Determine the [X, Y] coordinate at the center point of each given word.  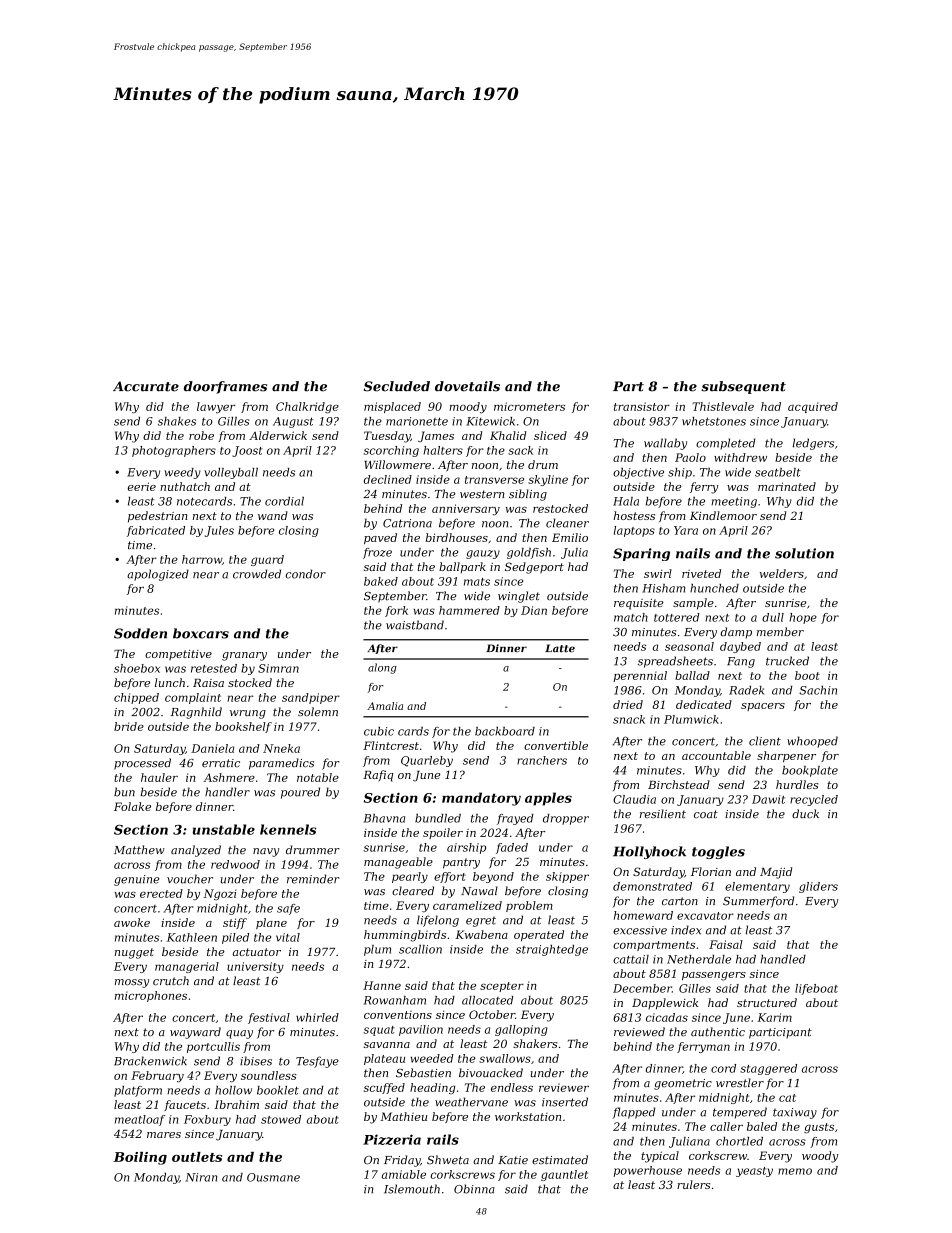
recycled [814, 800]
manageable [398, 863]
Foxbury [207, 1120]
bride [129, 726]
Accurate [146, 386]
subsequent [743, 387]
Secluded [397, 386]
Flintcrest [391, 745]
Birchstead [679, 784]
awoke [132, 922]
